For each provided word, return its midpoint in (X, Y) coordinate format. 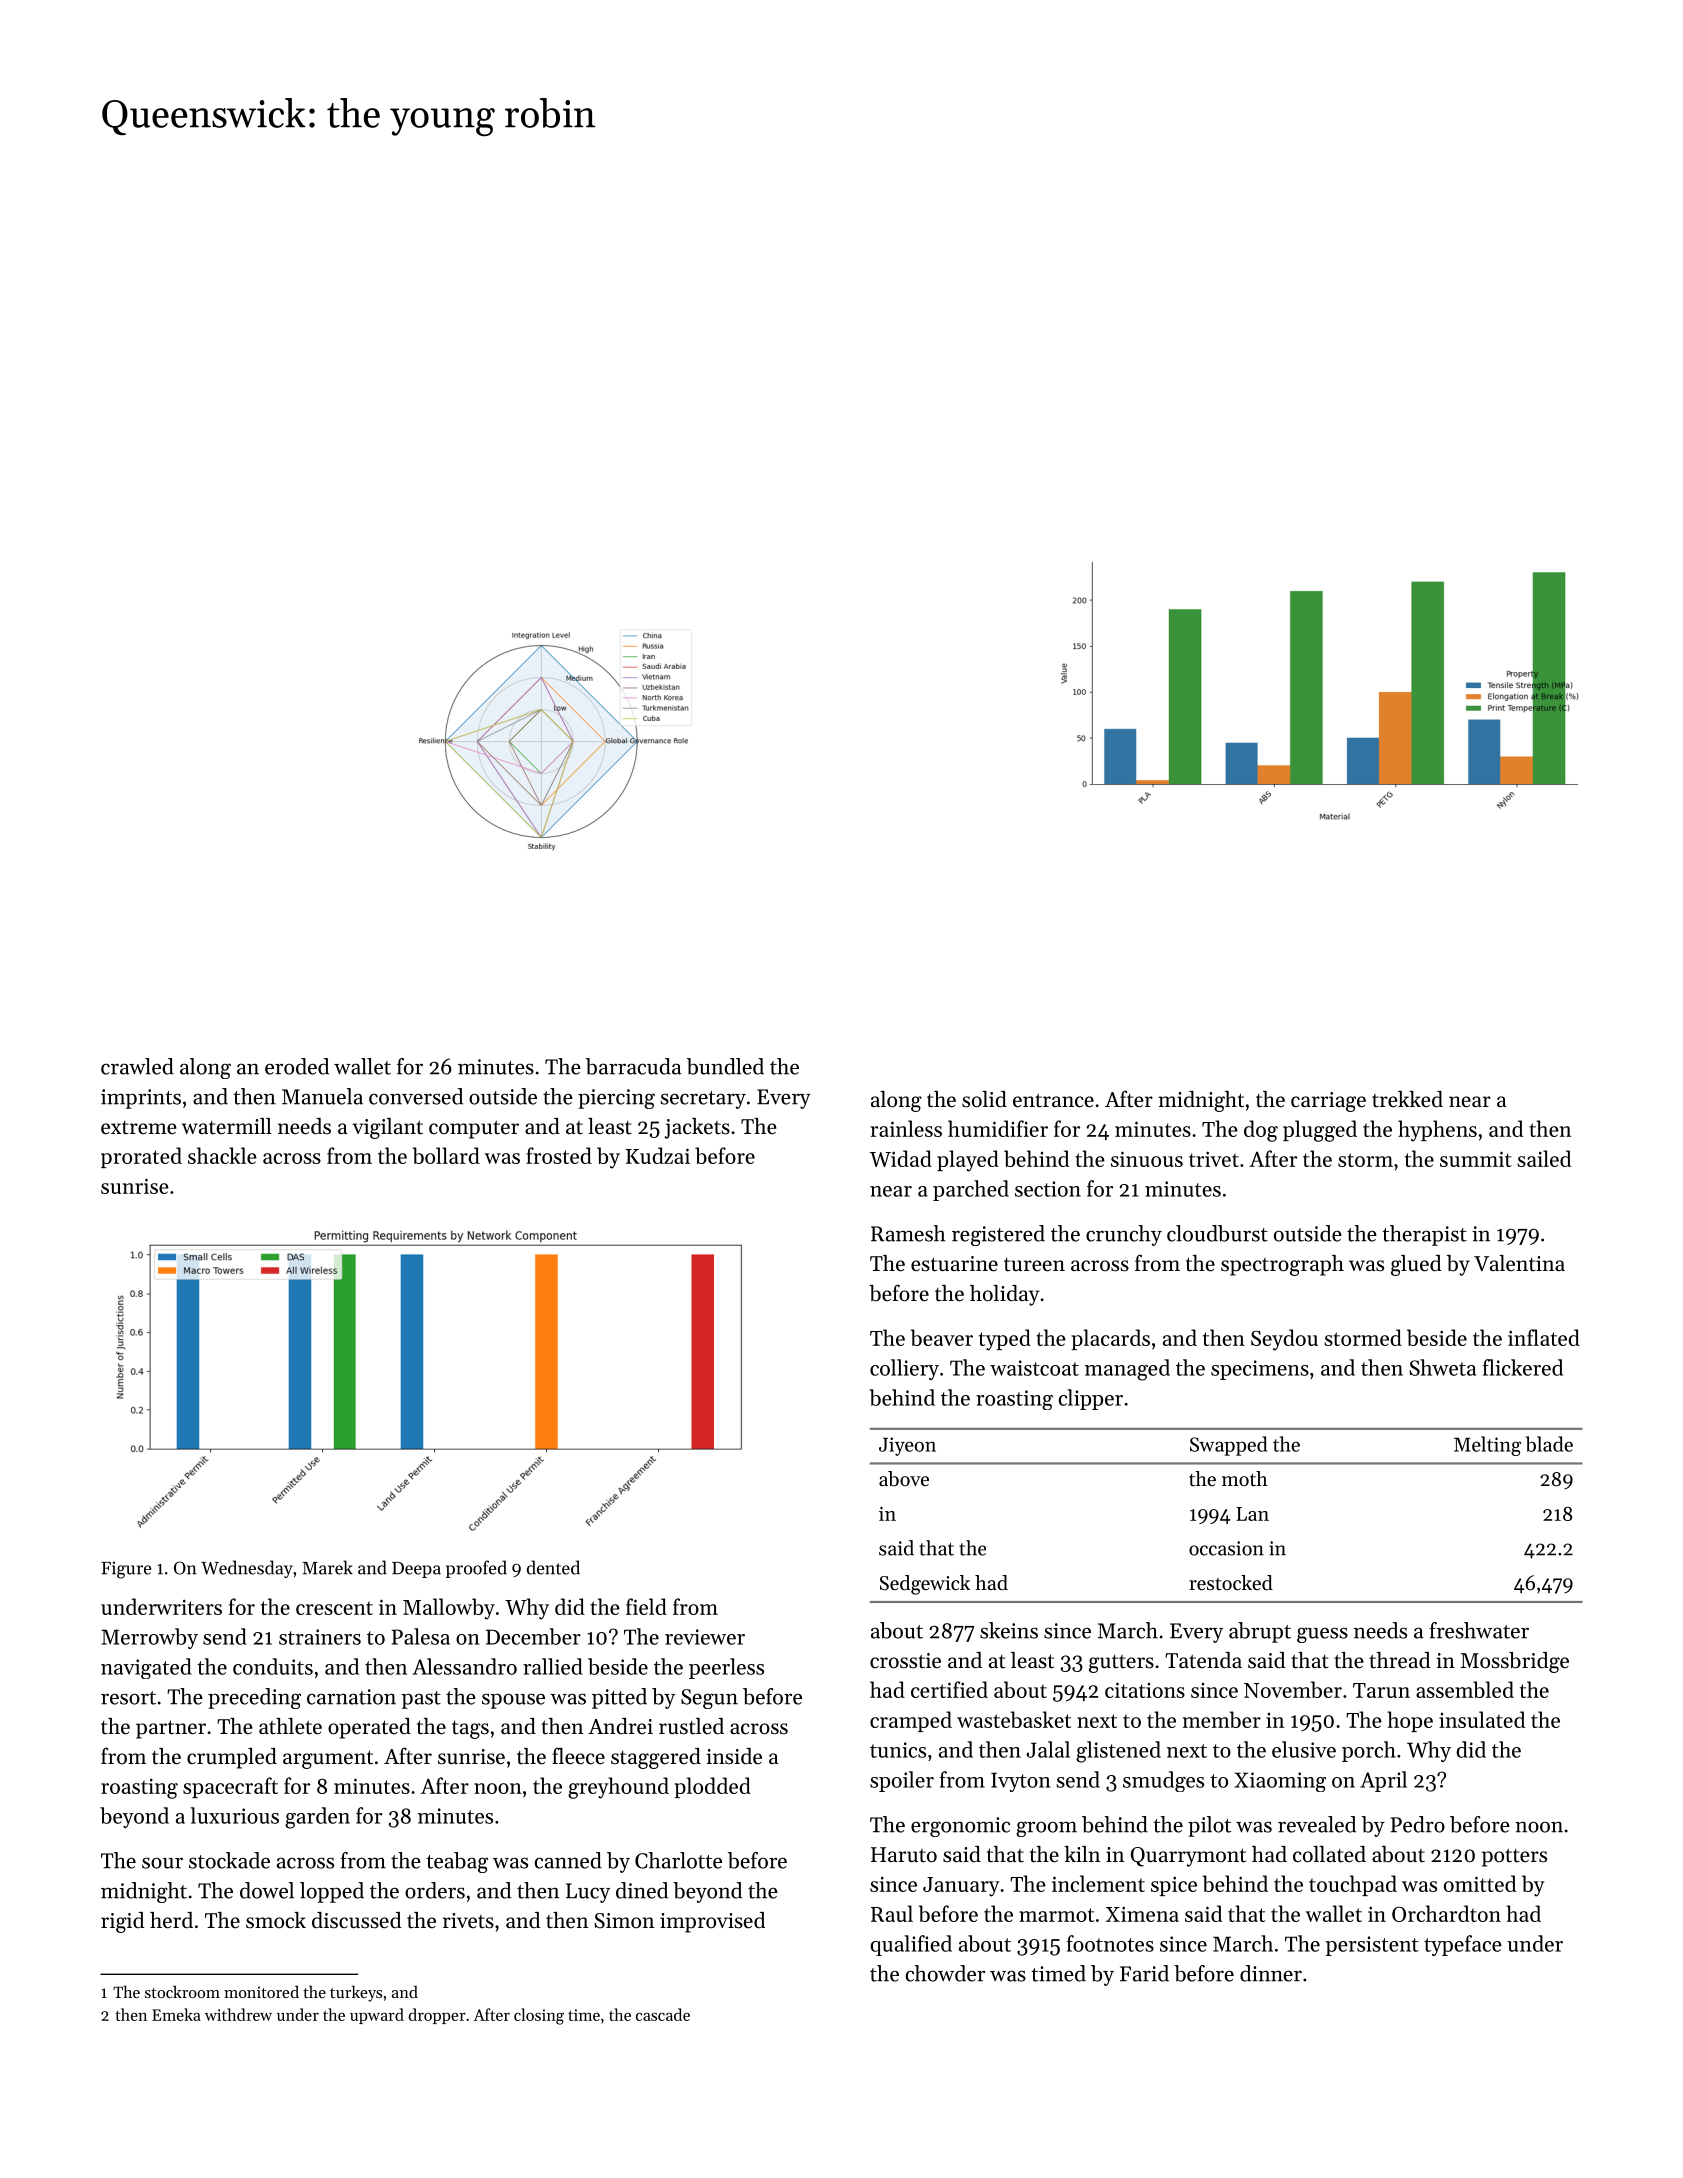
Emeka (176, 2014)
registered (998, 1235)
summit (1476, 1159)
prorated (141, 1157)
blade (1549, 1444)
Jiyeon (907, 1446)
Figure (126, 1570)
